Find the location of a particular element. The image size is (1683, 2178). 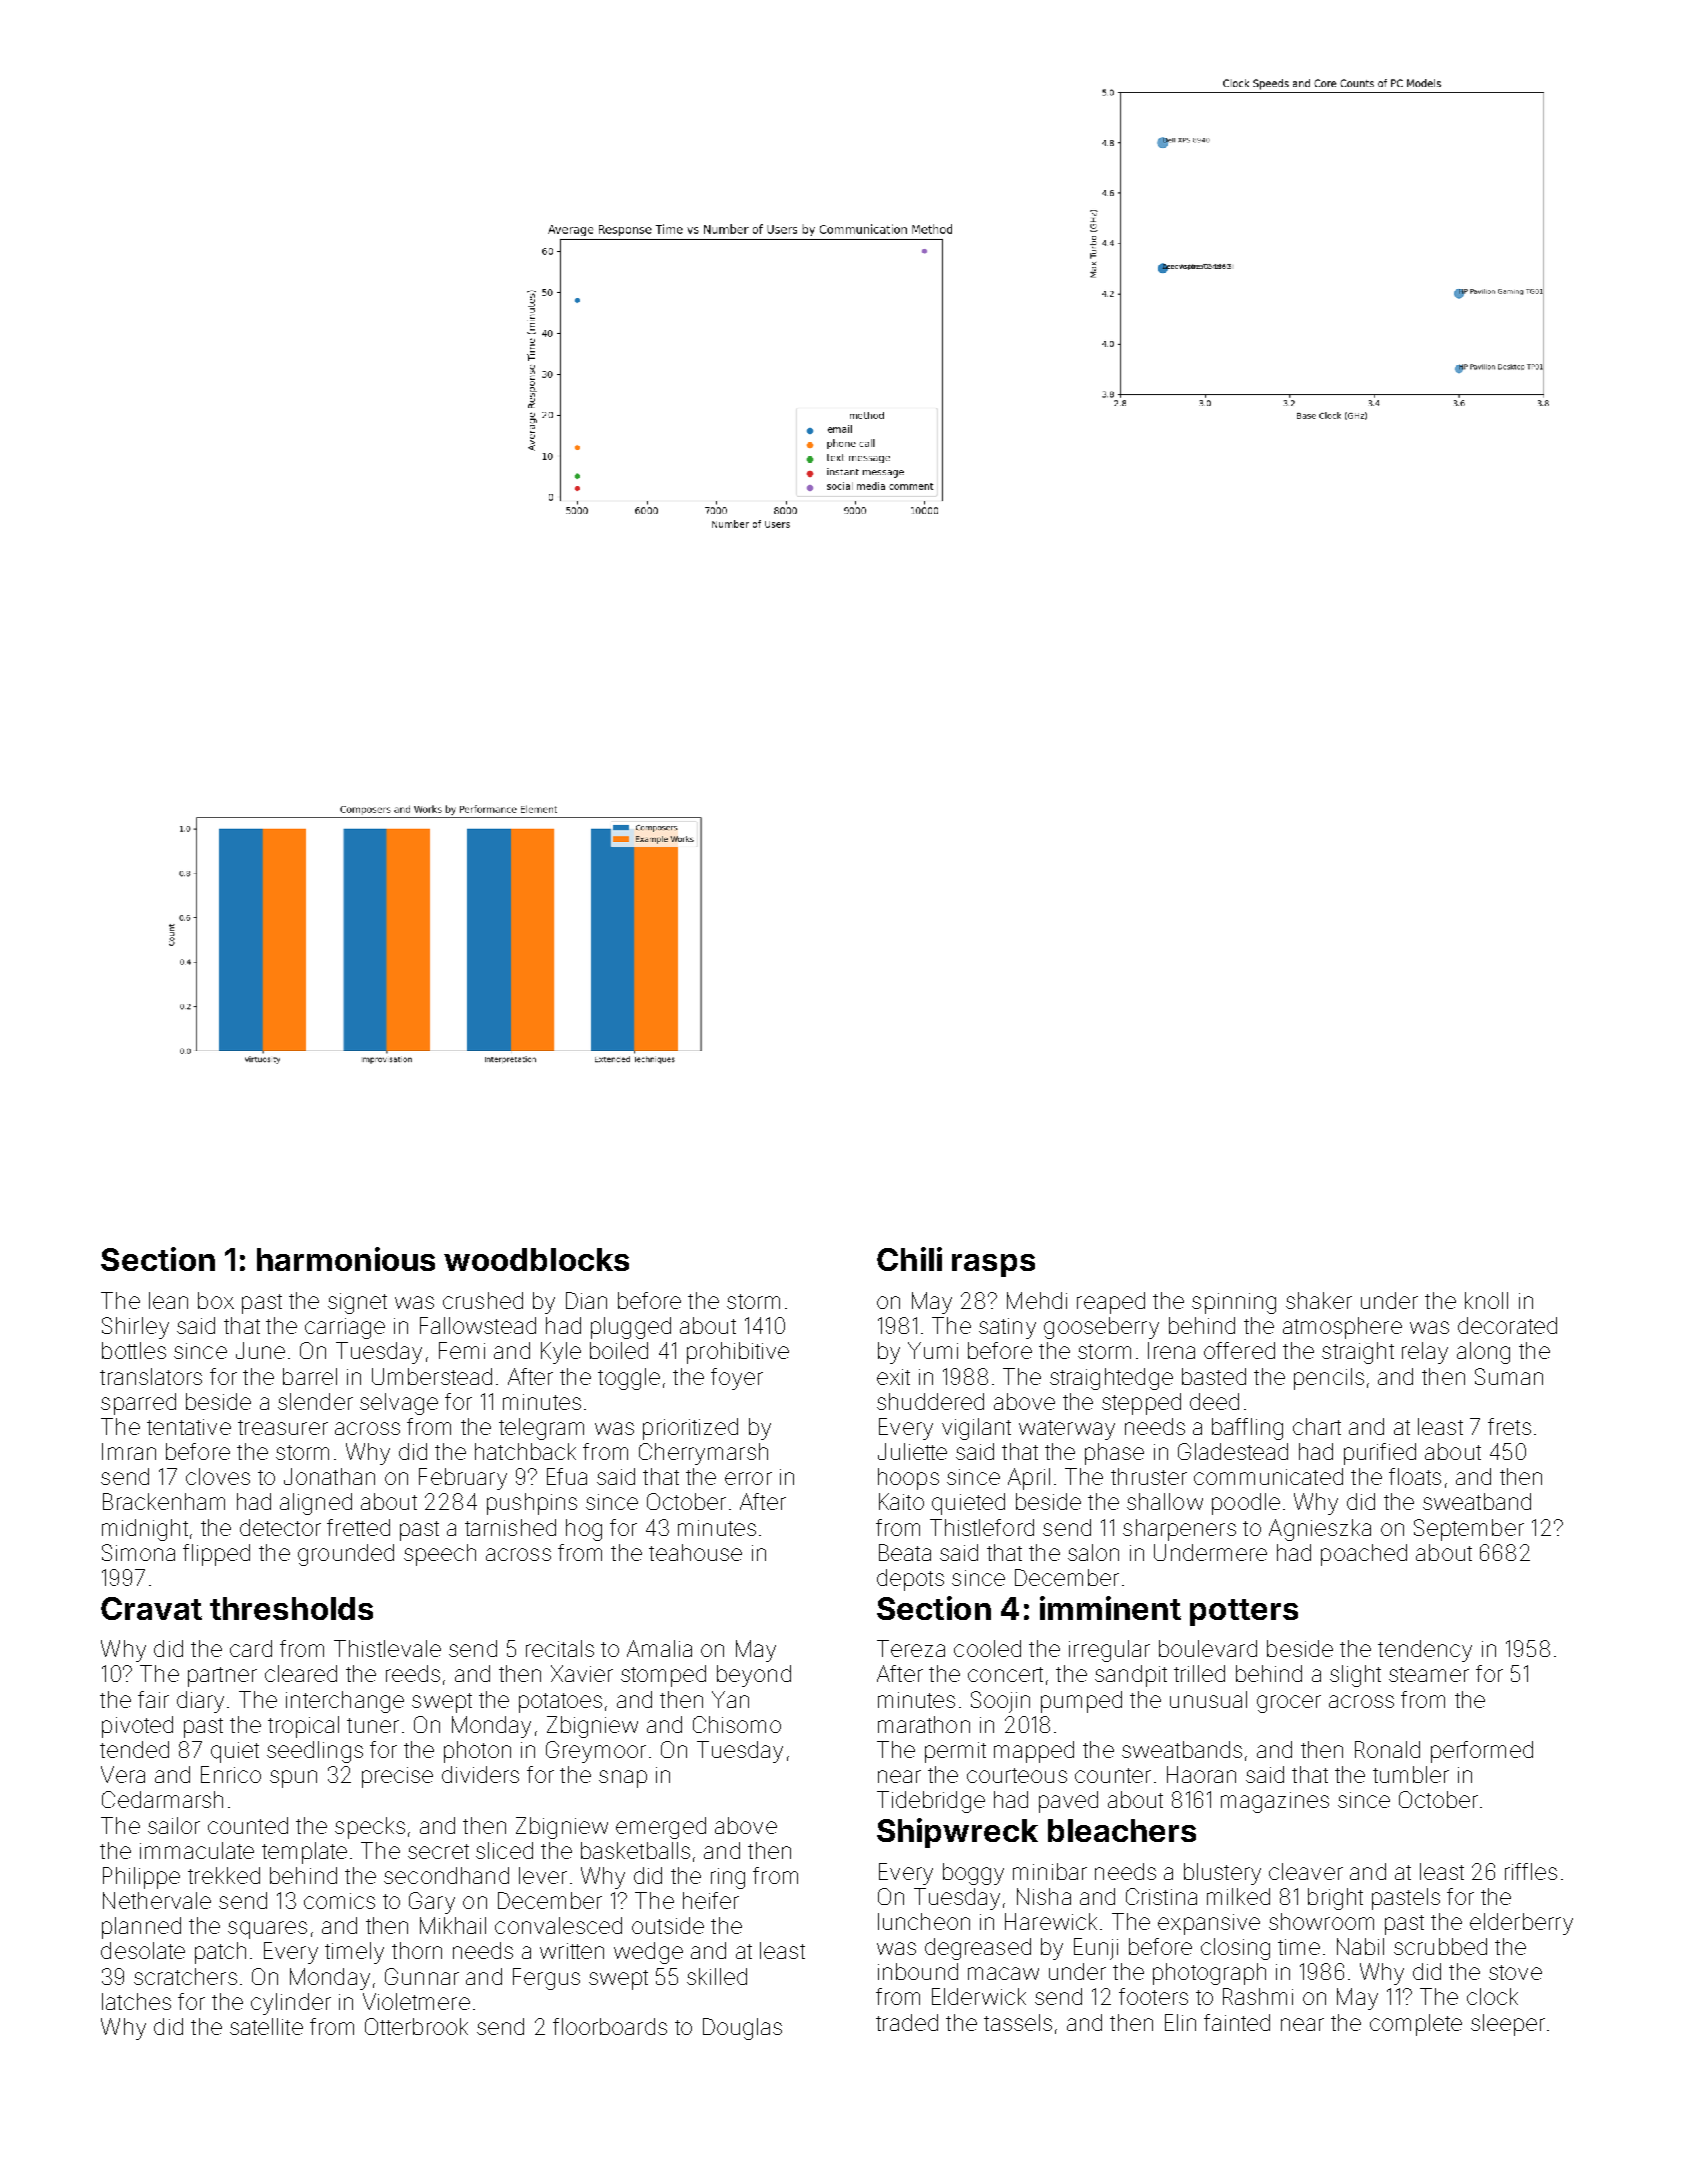

magazines is located at coordinates (1275, 1802).
